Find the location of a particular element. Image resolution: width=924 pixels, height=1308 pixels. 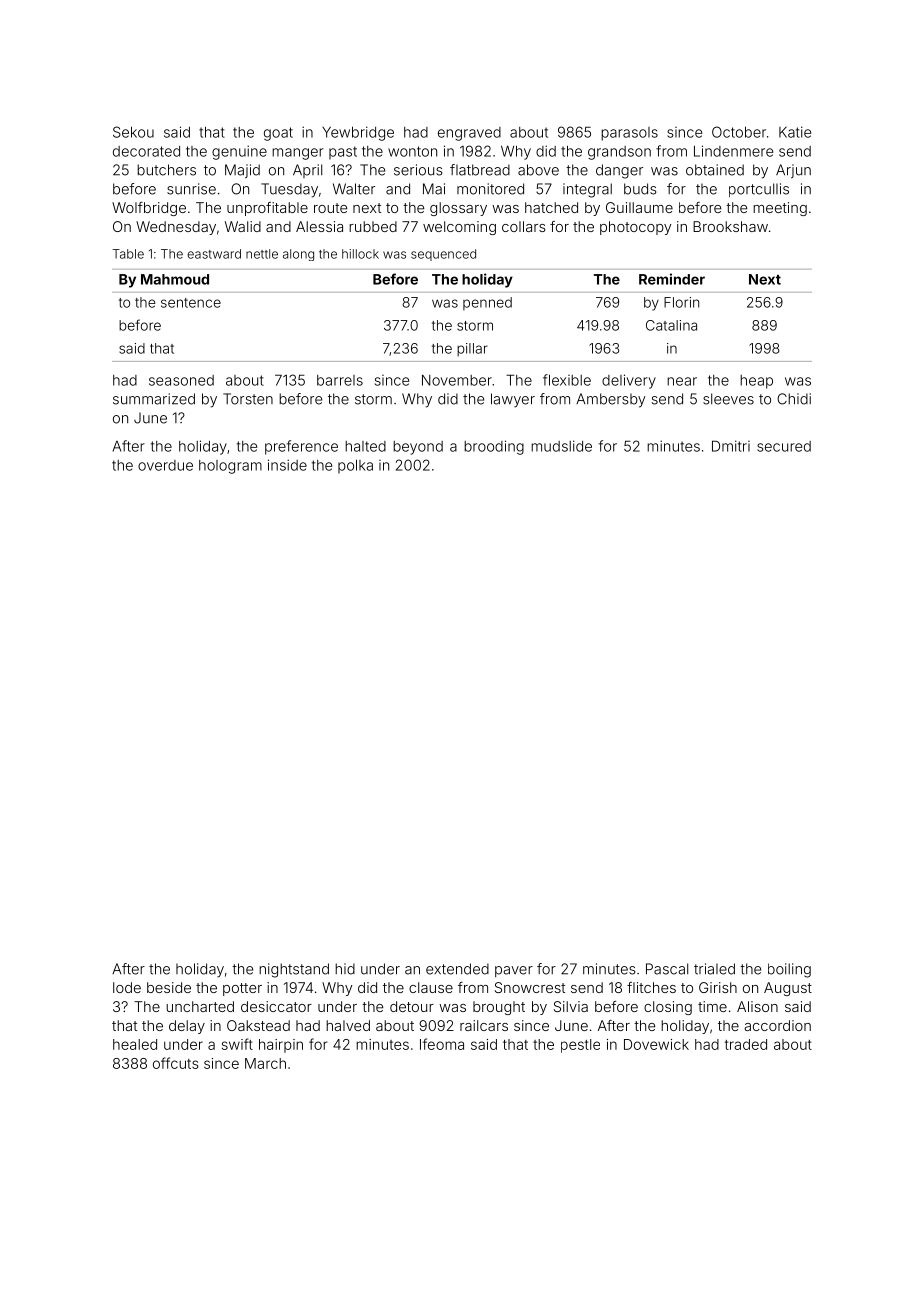

extended is located at coordinates (457, 969).
